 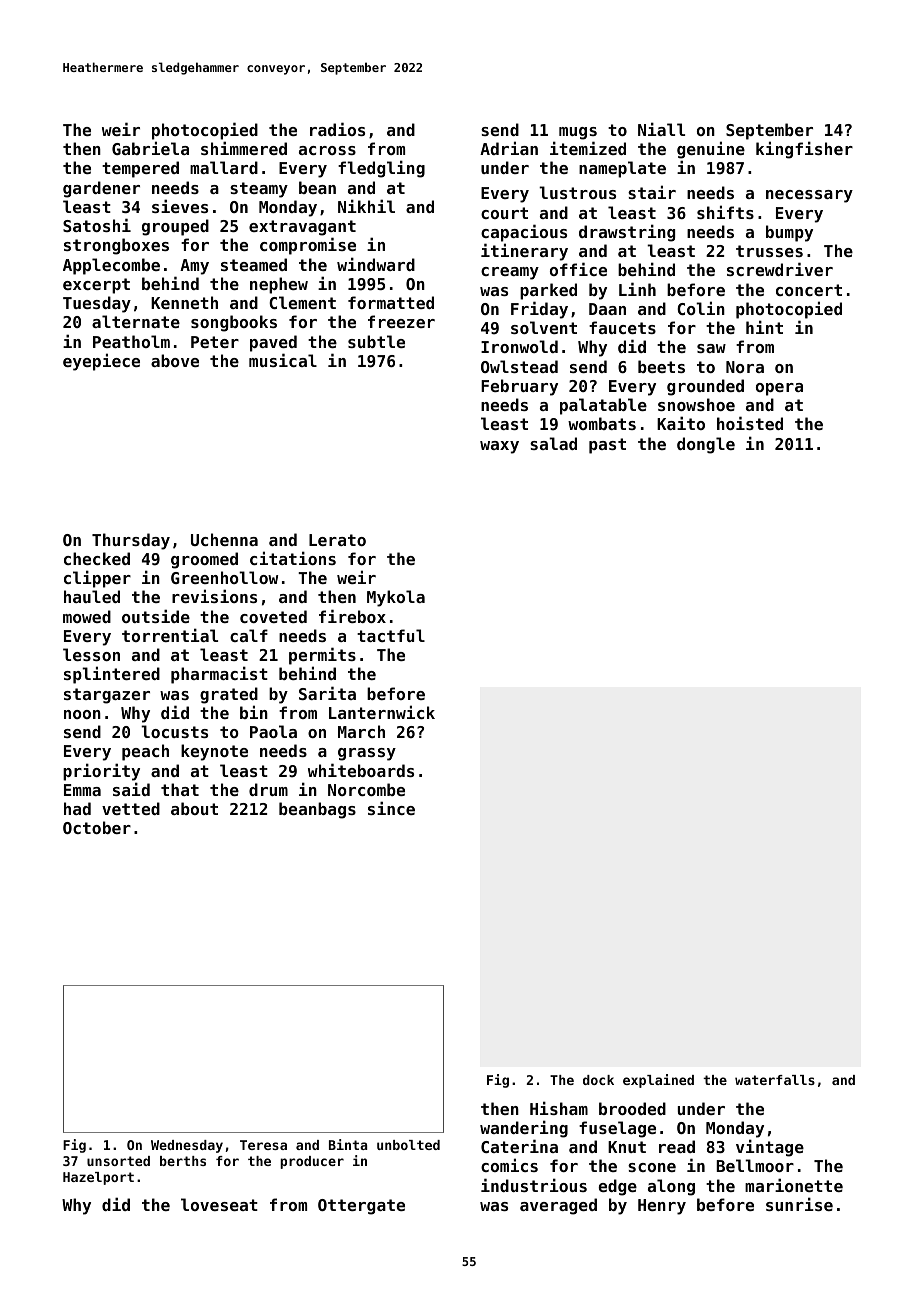 What do you see at coordinates (337, 129) in the page?
I see `radios` at bounding box center [337, 129].
